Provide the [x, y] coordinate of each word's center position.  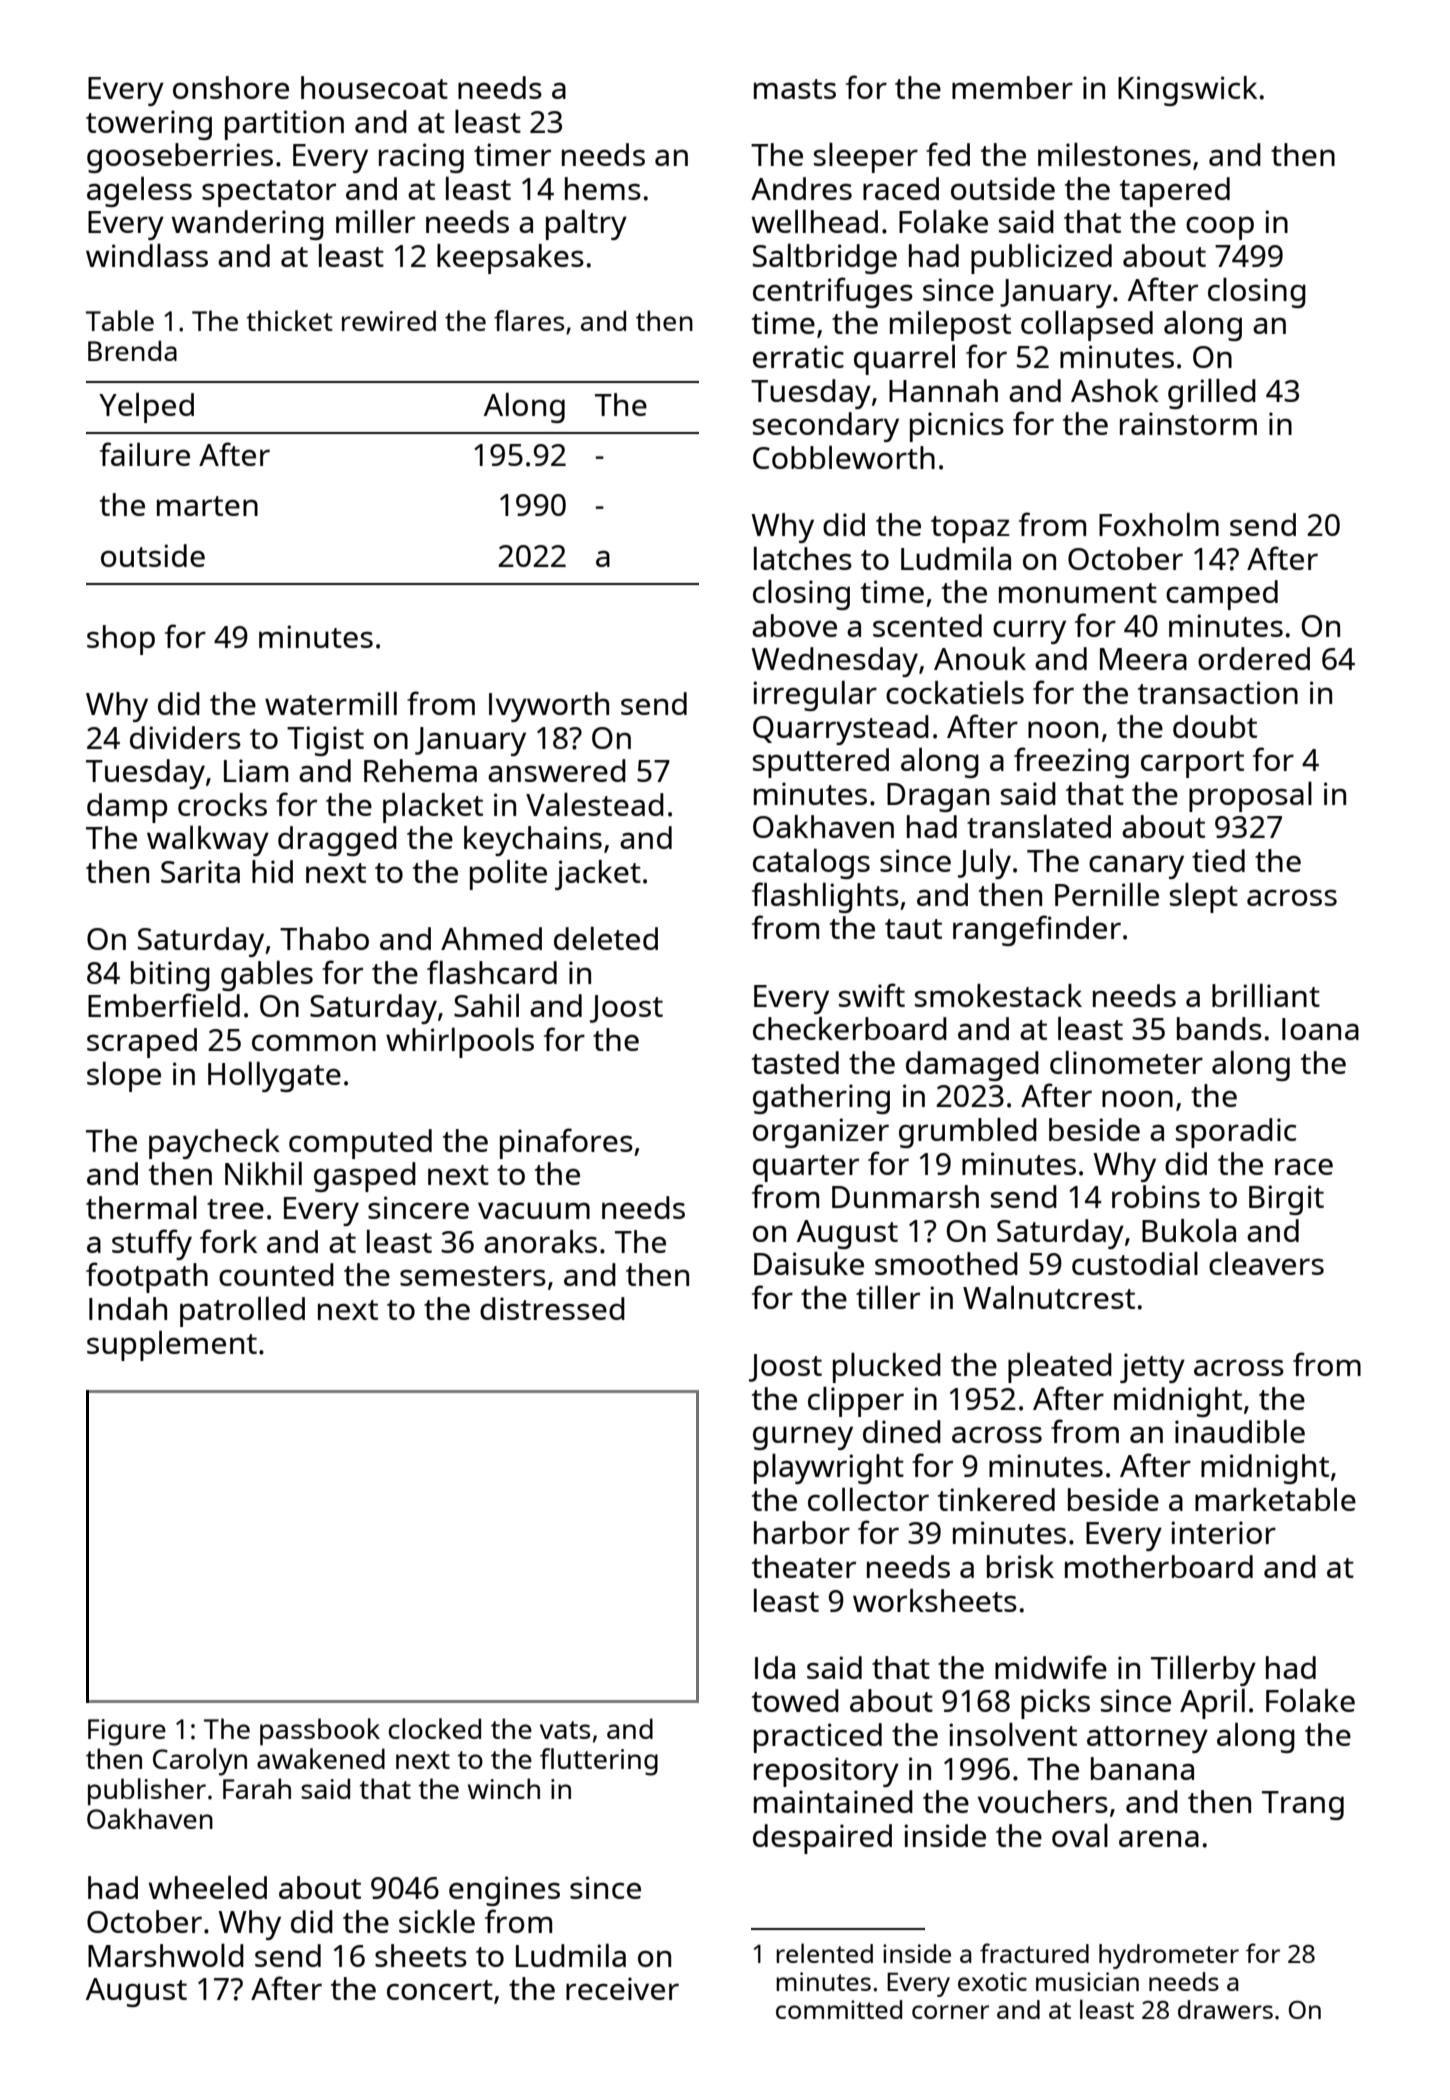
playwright [829, 1469]
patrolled [242, 1311]
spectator [269, 193]
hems [603, 188]
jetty [1152, 1368]
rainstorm [1188, 423]
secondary [826, 427]
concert [440, 1990]
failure [145, 454]
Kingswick [1187, 91]
